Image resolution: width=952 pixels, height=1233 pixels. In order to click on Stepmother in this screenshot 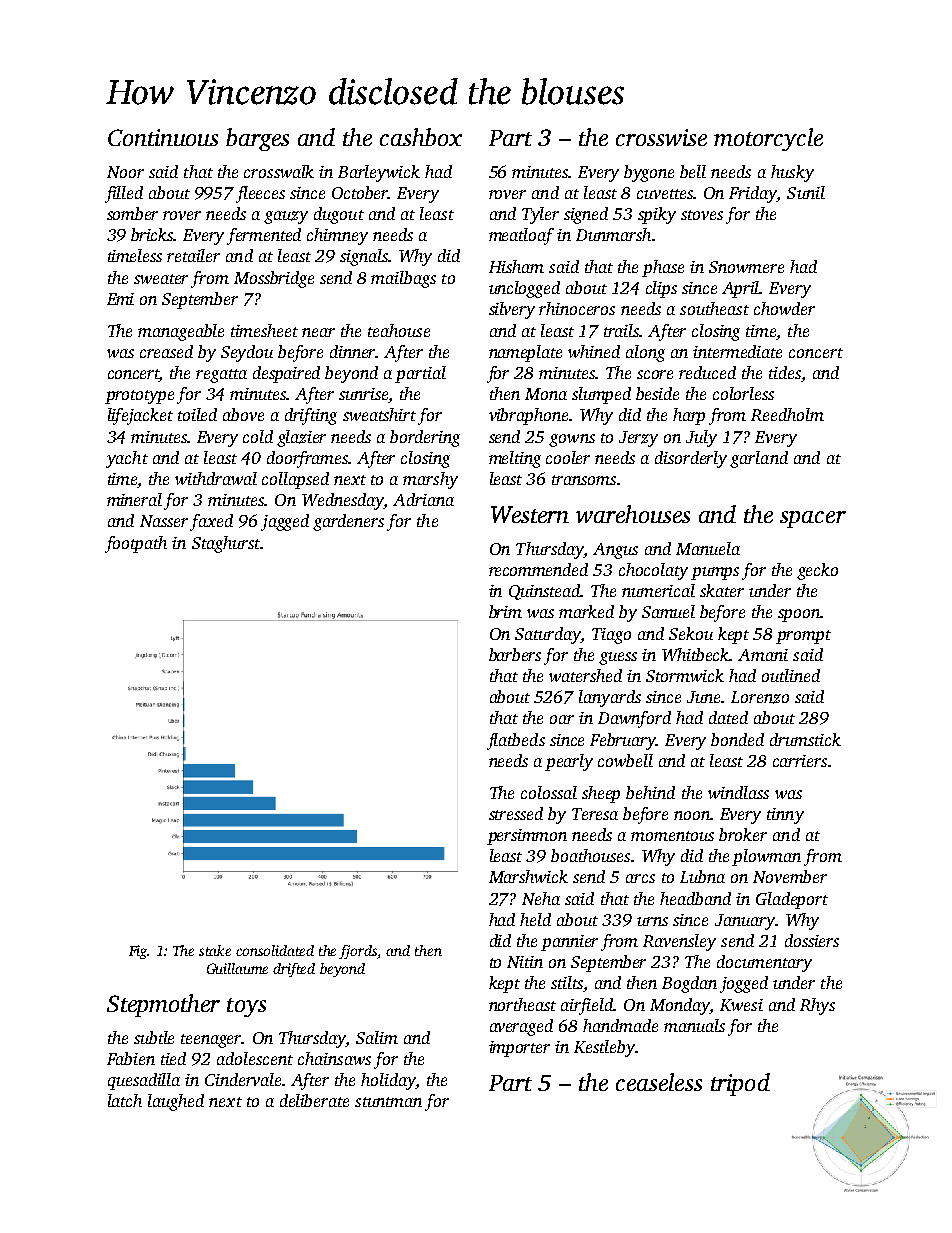, I will do `click(163, 1005)`.
